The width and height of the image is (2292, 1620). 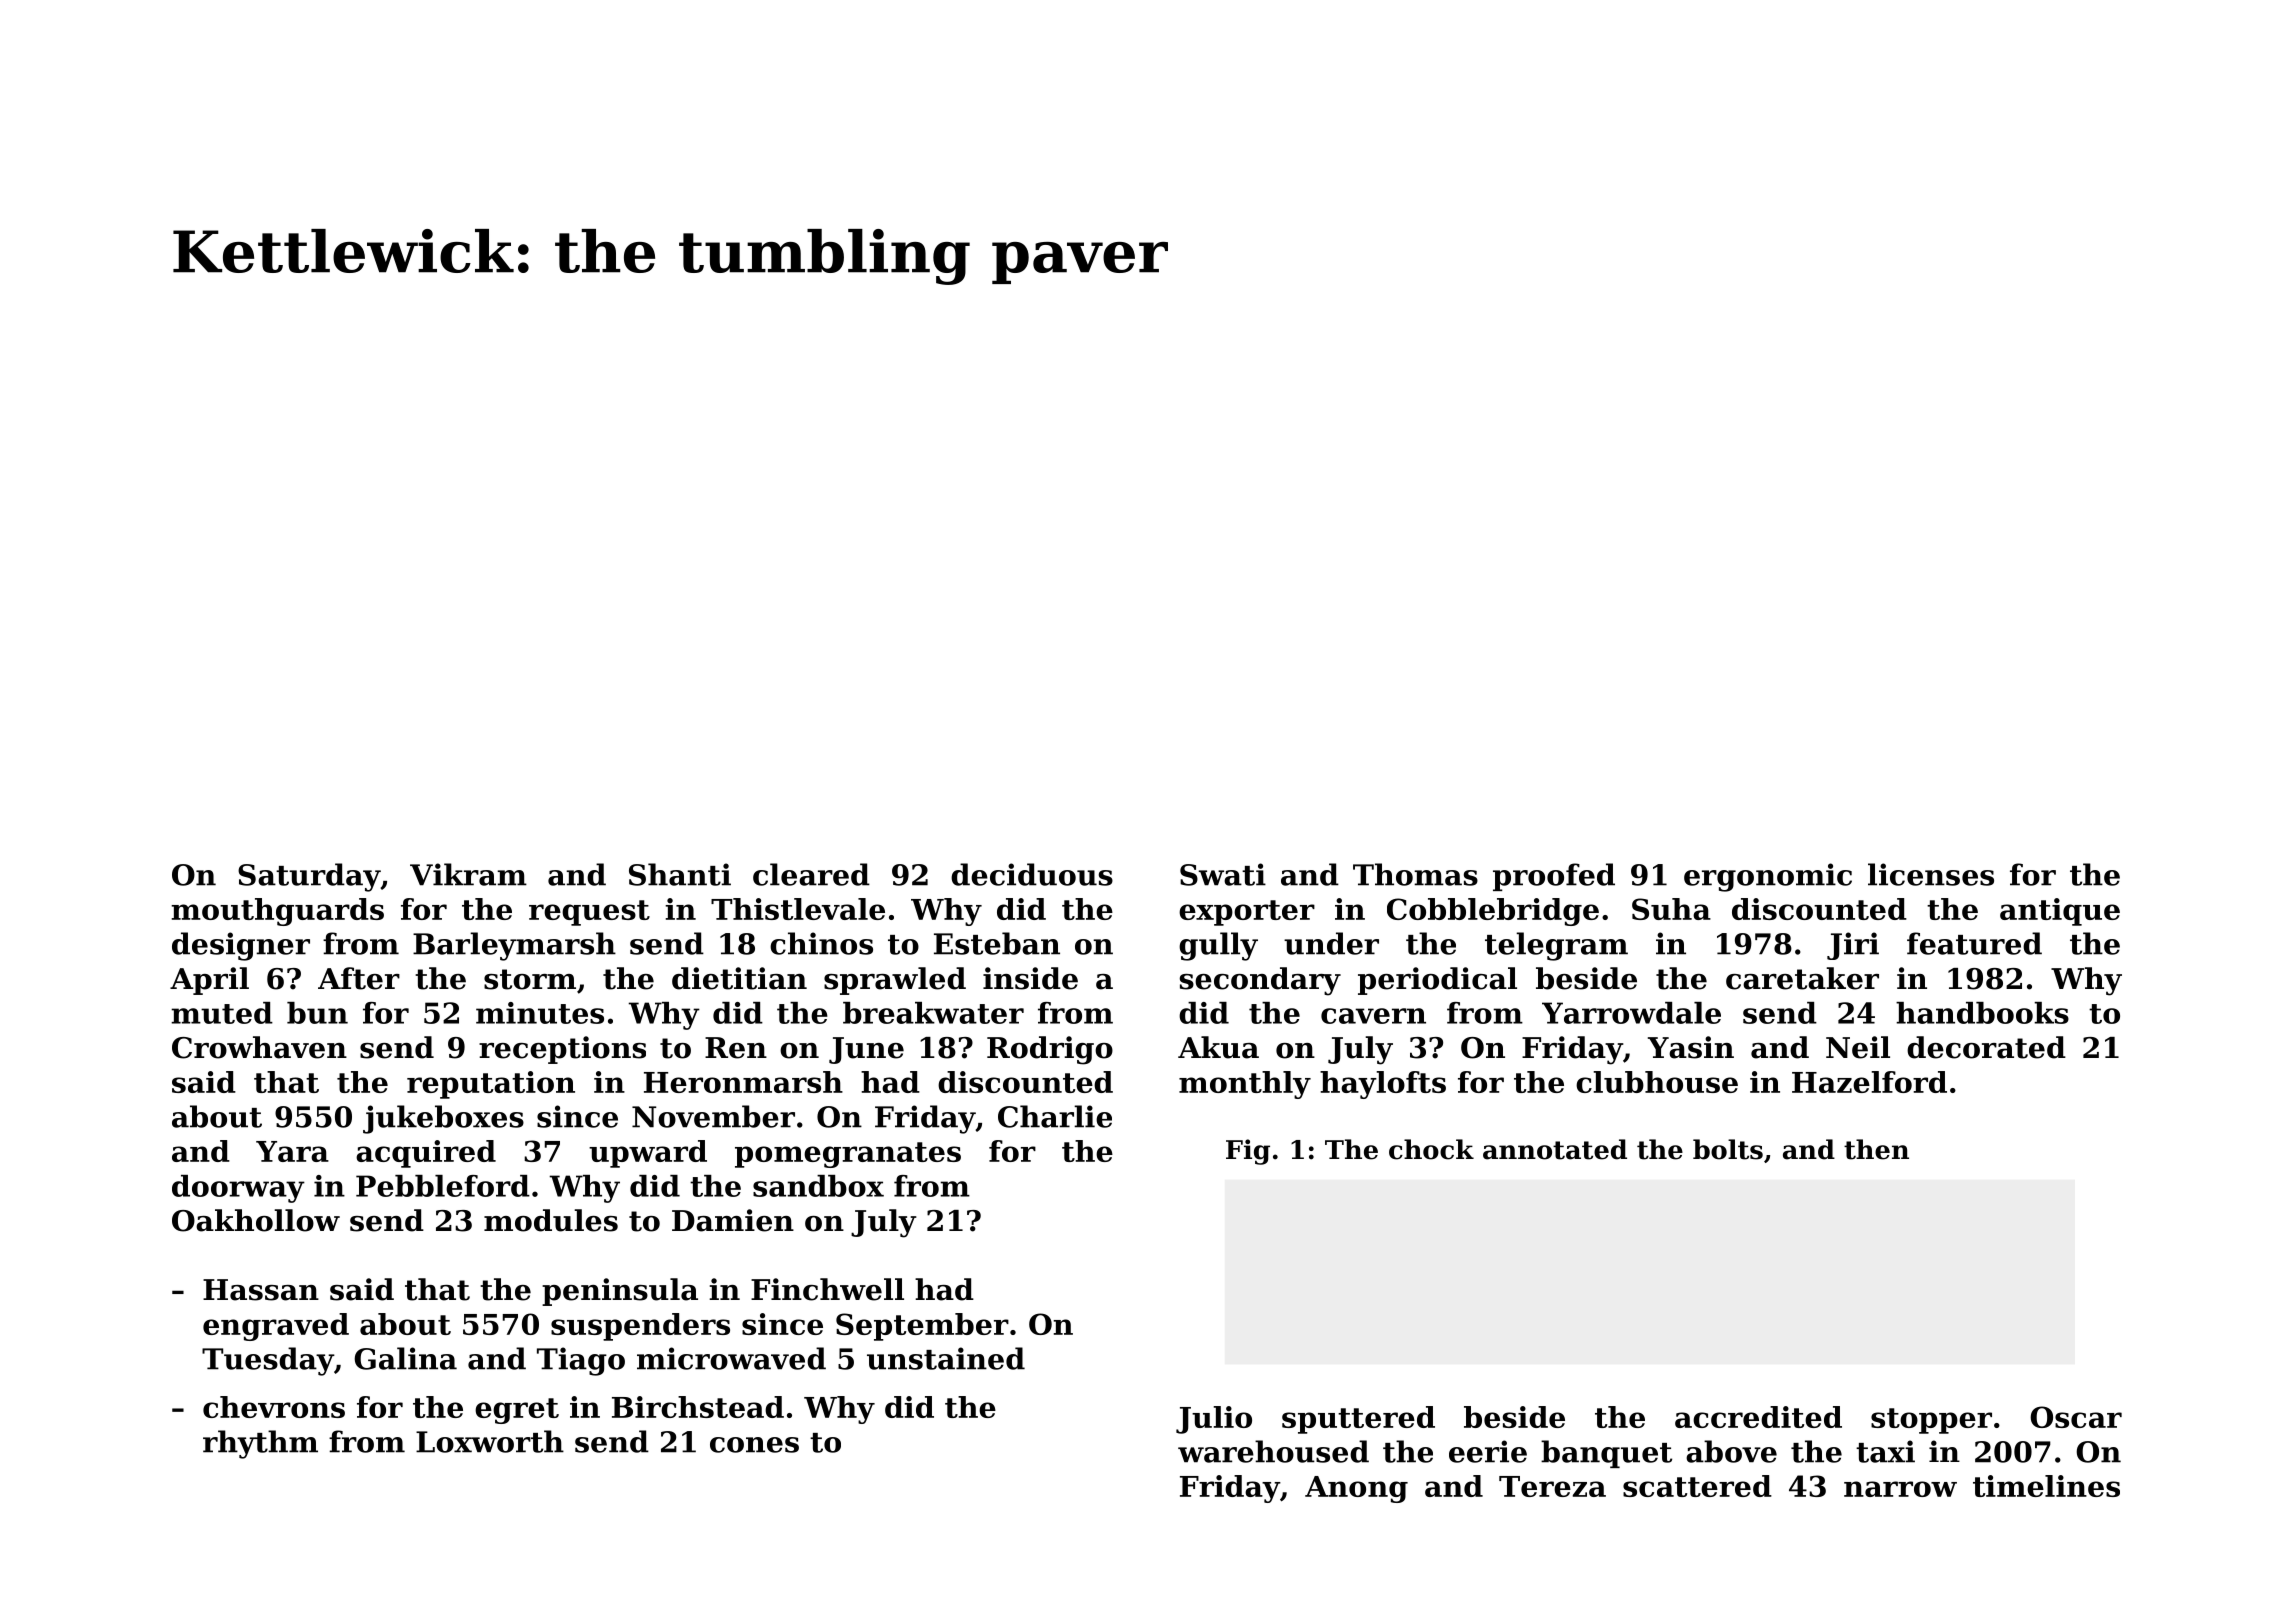 What do you see at coordinates (754, 1445) in the image?
I see `cones` at bounding box center [754, 1445].
